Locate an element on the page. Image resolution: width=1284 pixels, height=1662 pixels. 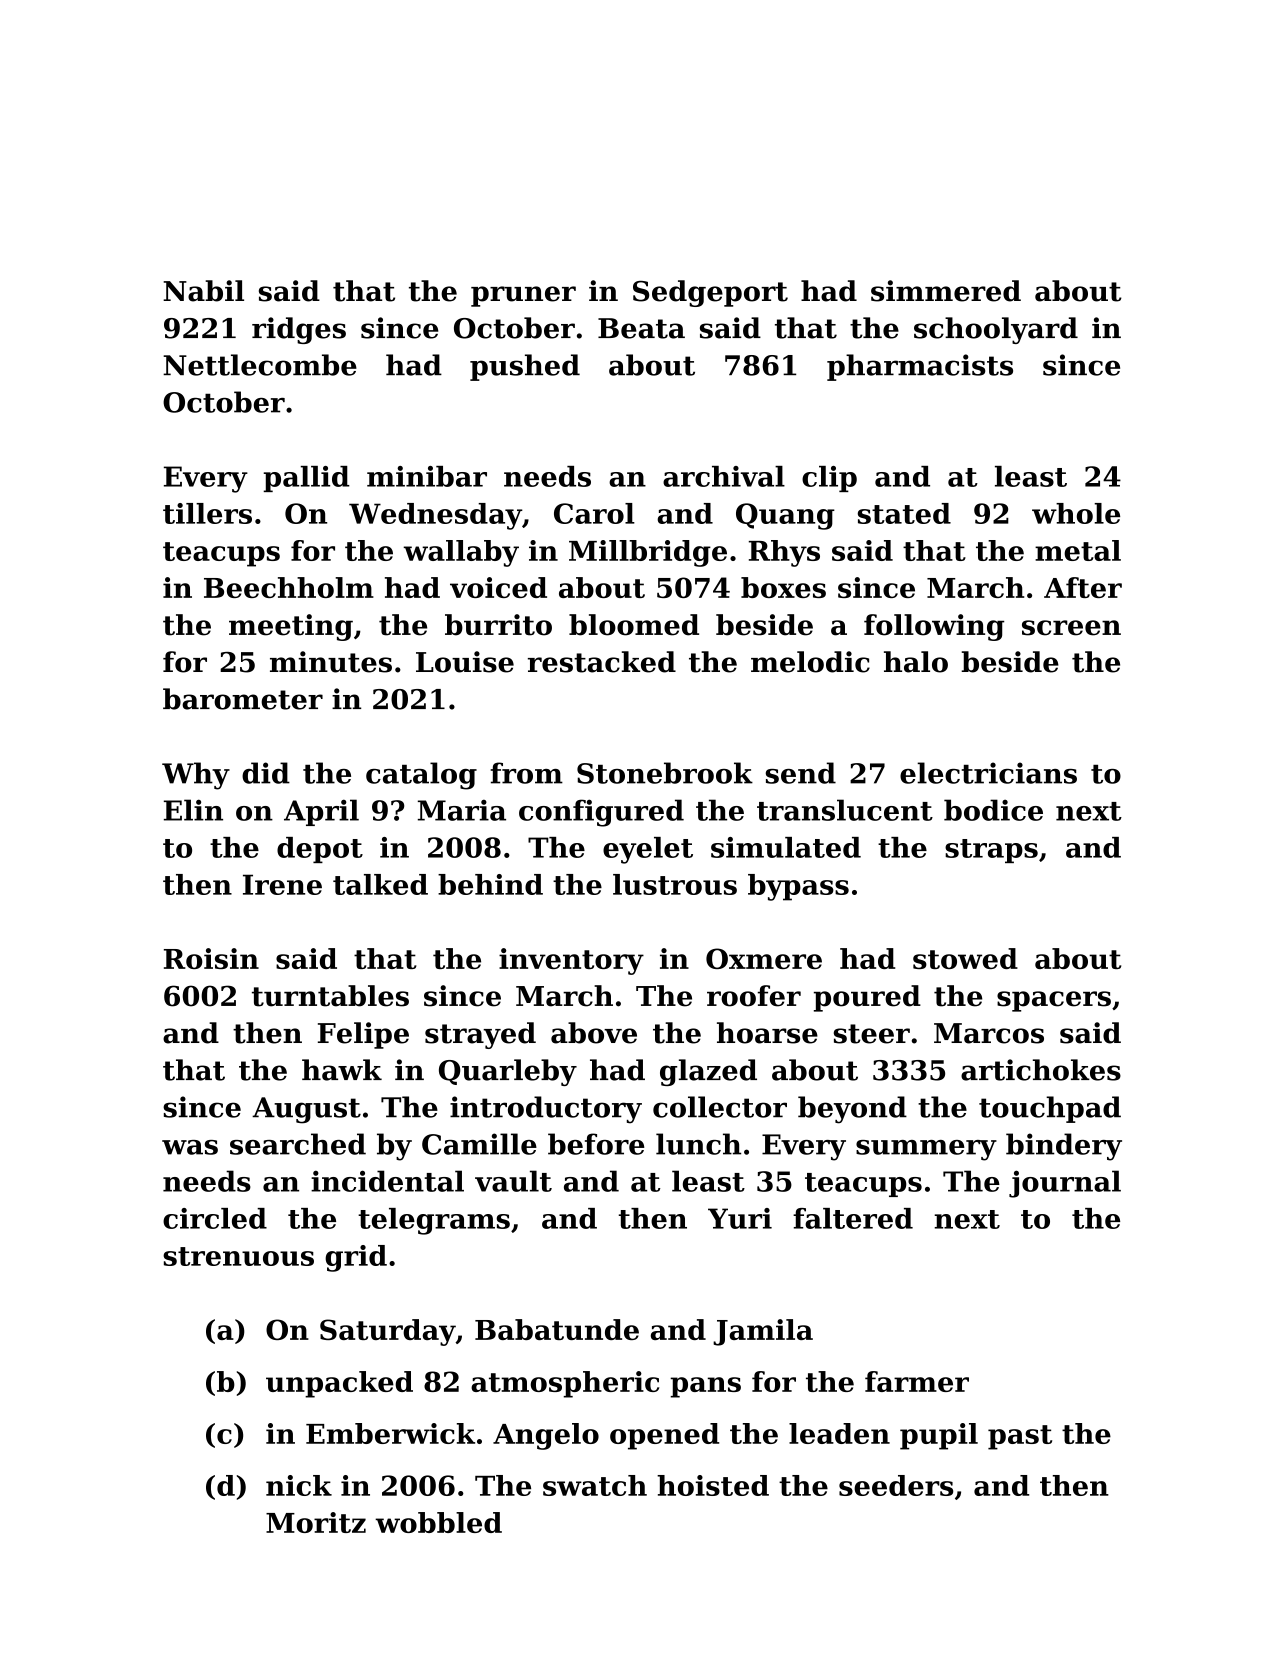
following is located at coordinates (934, 627).
